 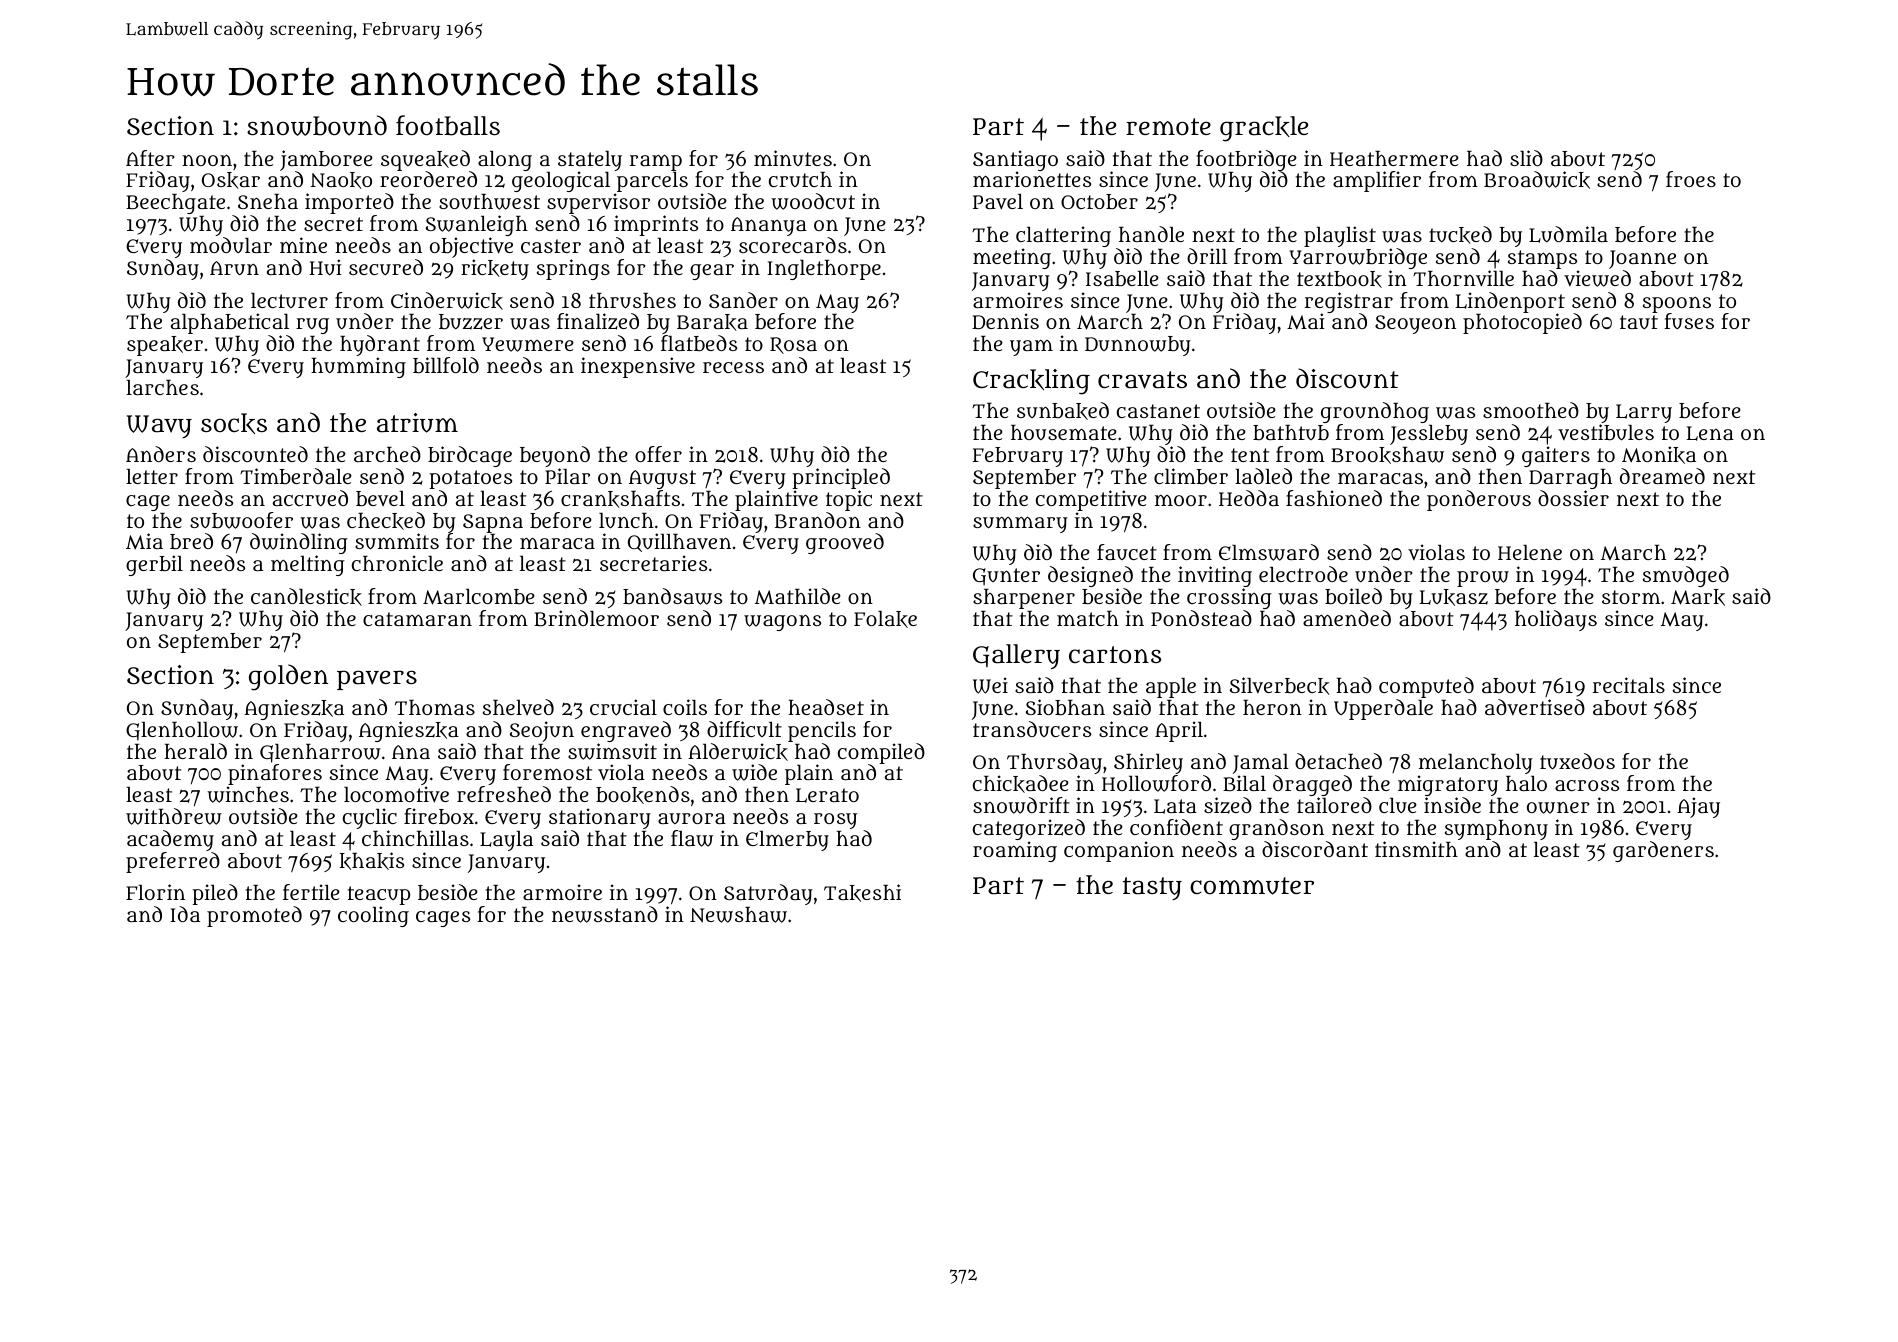 What do you see at coordinates (1015, 851) in the page?
I see `roaming` at bounding box center [1015, 851].
